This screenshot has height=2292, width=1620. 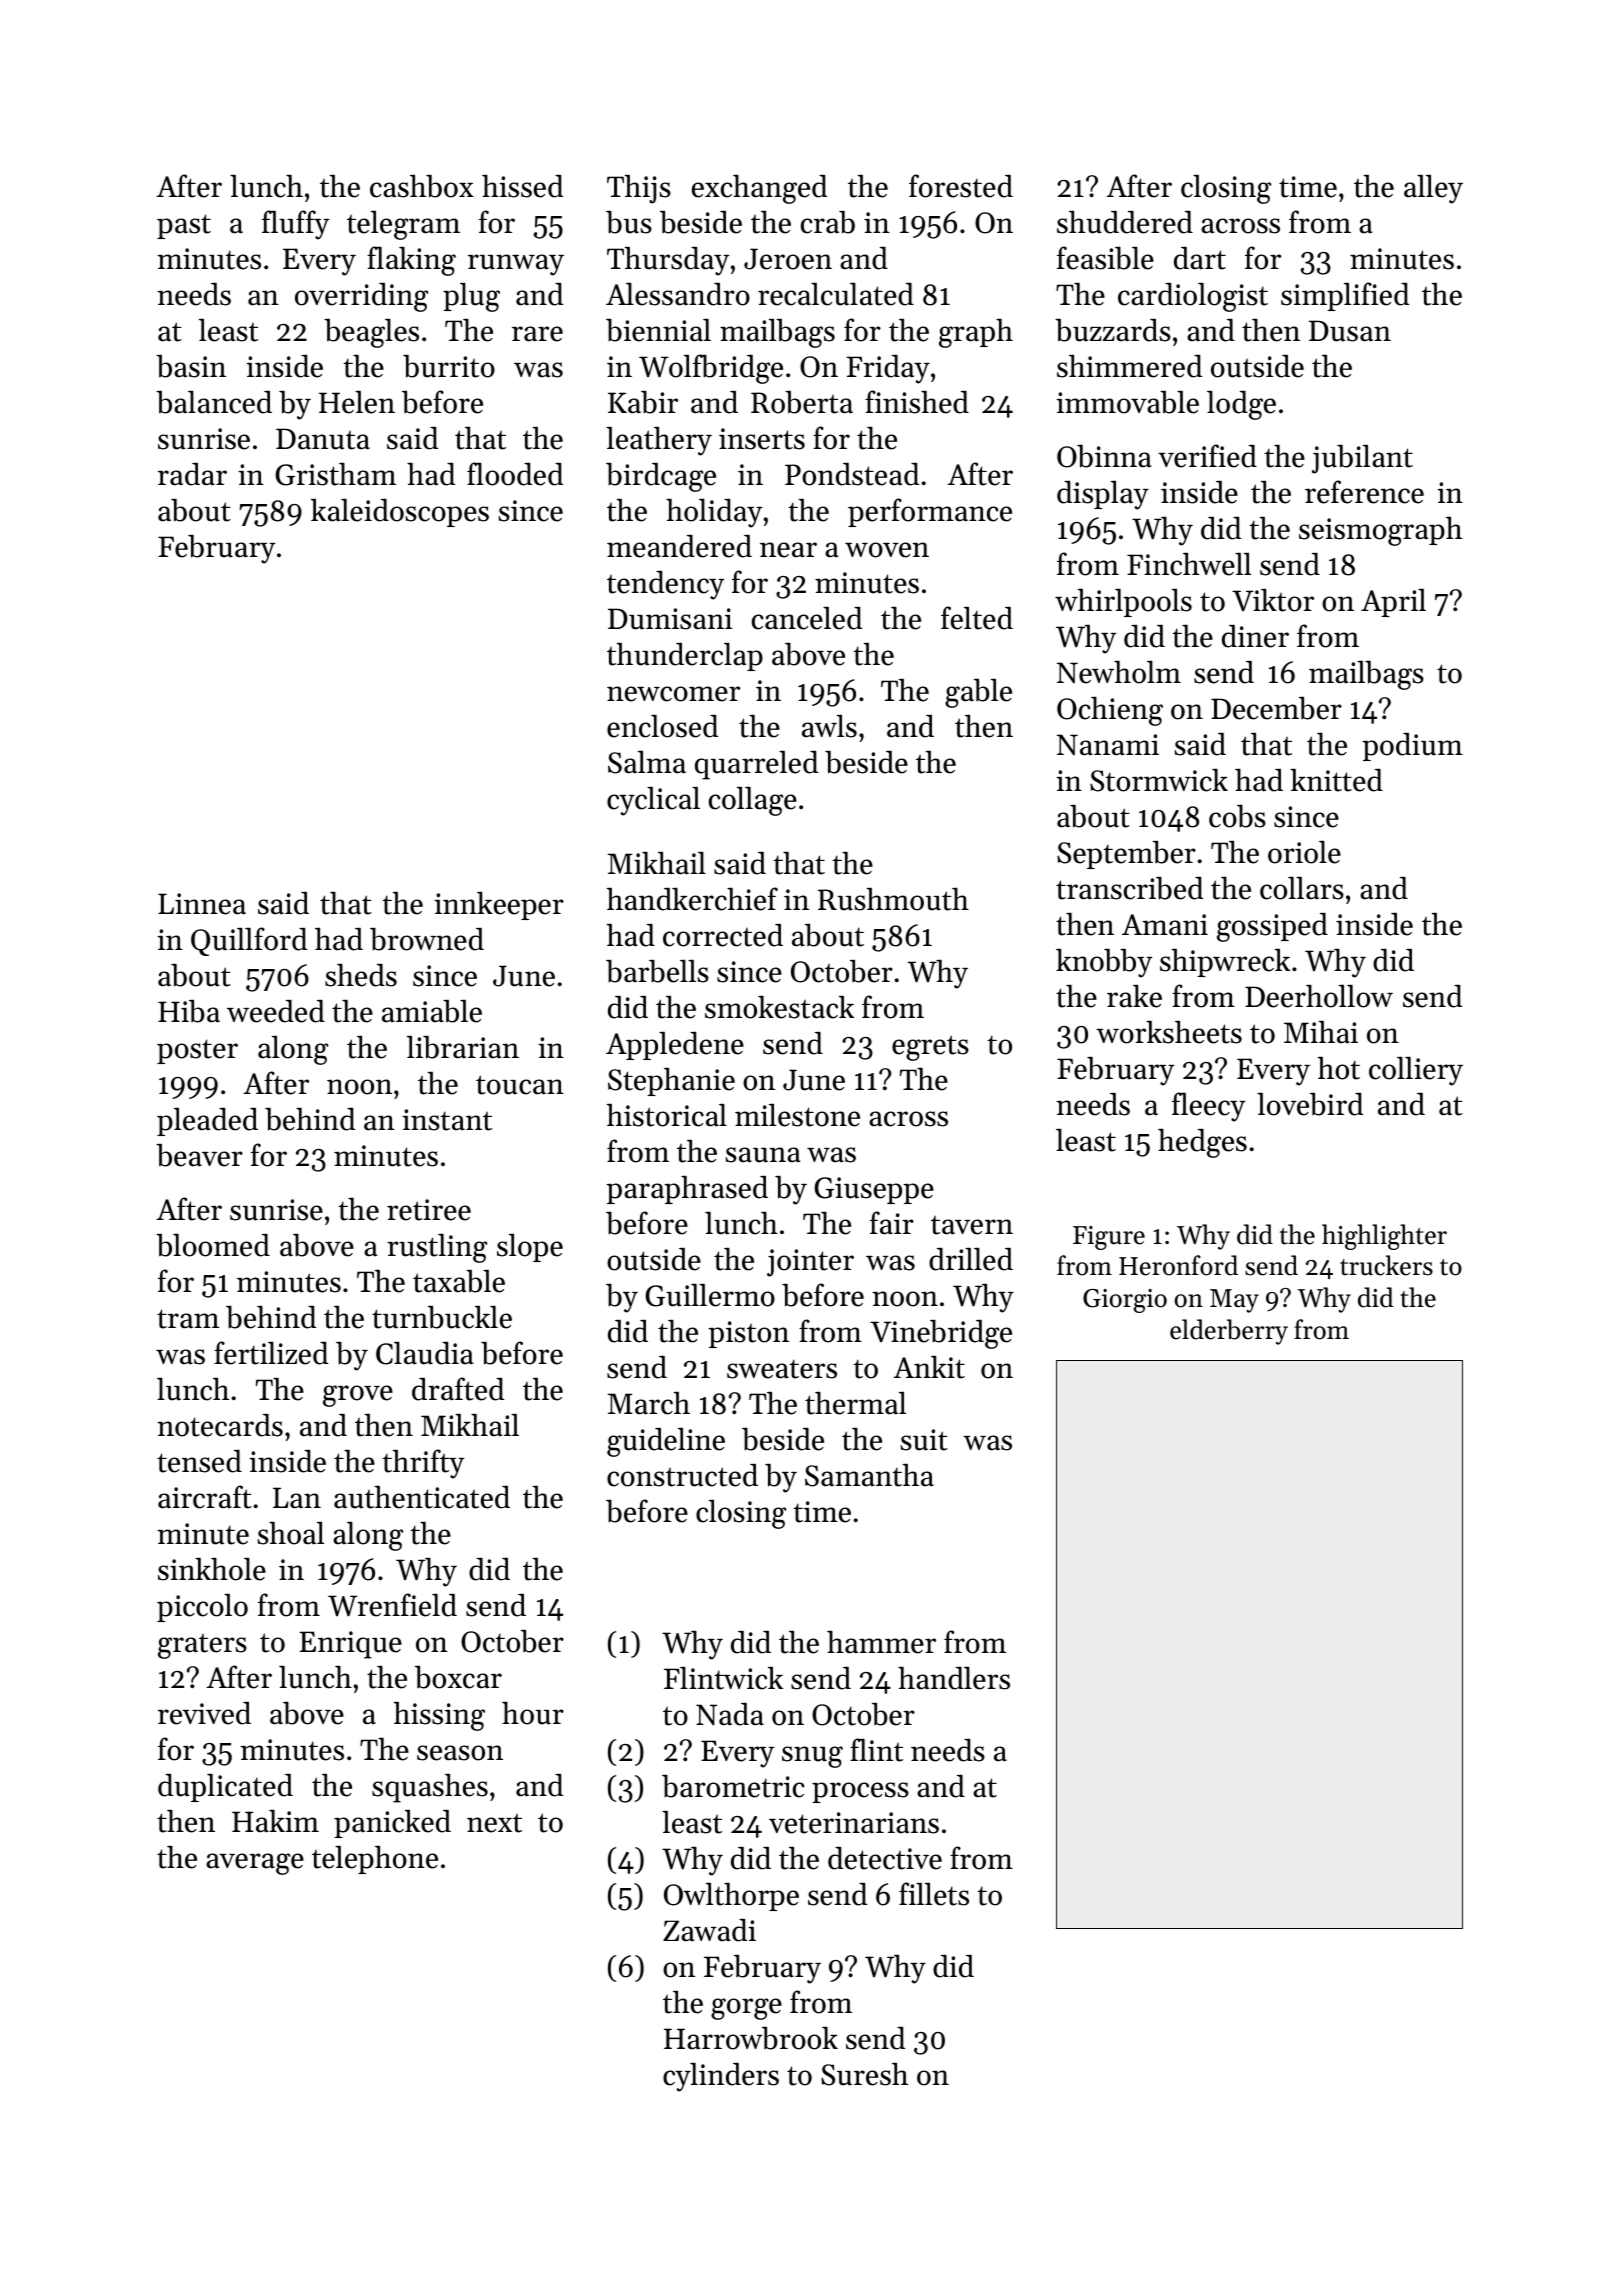 I want to click on Nada, so click(x=730, y=1714).
